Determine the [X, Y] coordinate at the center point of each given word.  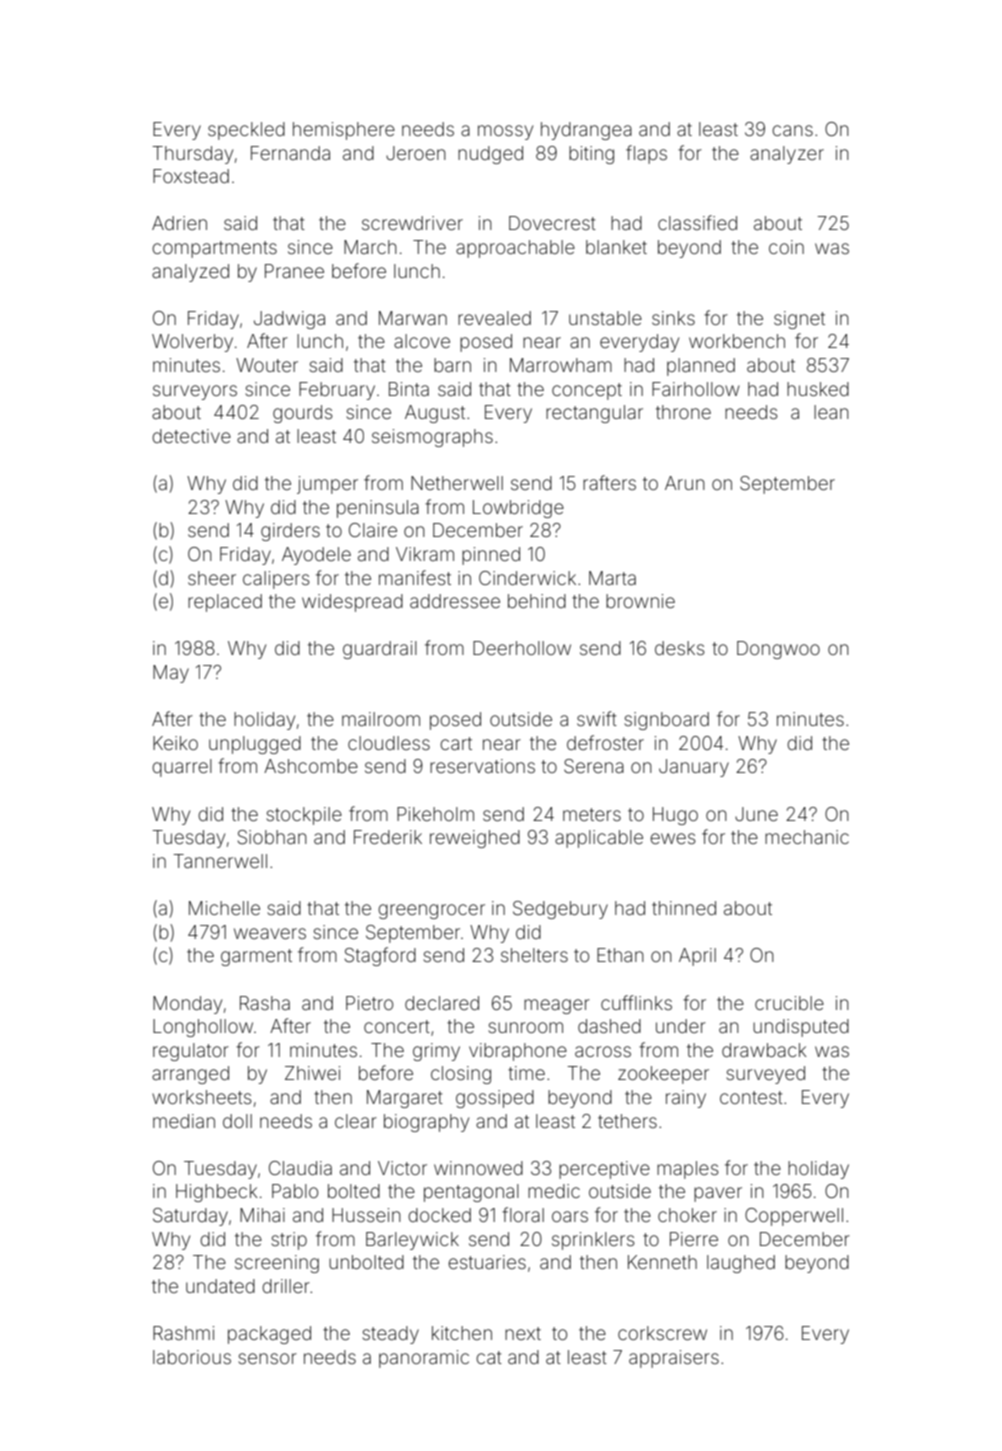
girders [290, 532]
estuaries [487, 1262]
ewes [673, 838]
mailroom [381, 719]
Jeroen [416, 153]
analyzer [787, 155]
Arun [685, 483]
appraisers [674, 1359]
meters [592, 814]
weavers [270, 933]
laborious [192, 1357]
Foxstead [191, 176]
